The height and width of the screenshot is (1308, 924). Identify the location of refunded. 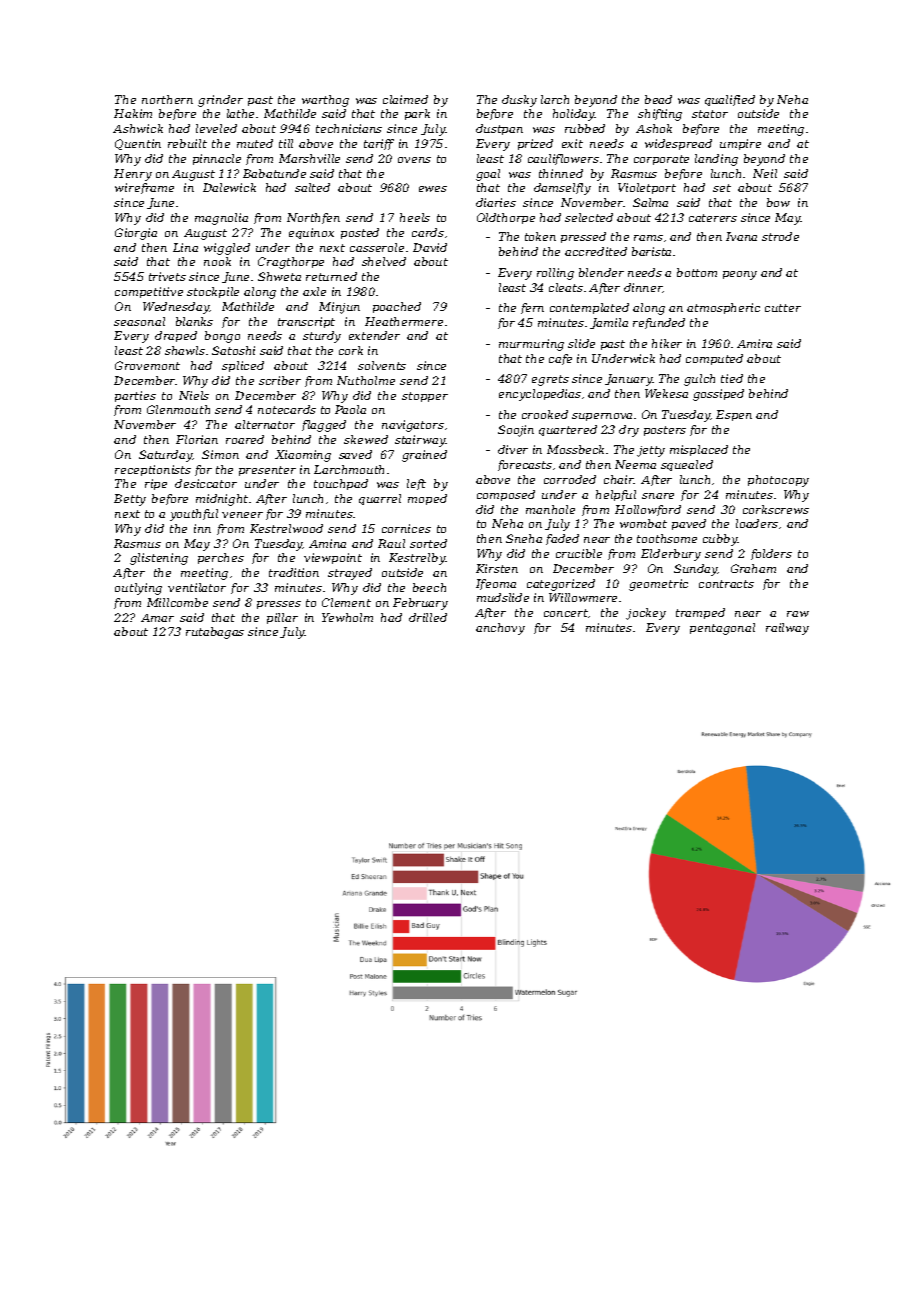
(659, 323).
